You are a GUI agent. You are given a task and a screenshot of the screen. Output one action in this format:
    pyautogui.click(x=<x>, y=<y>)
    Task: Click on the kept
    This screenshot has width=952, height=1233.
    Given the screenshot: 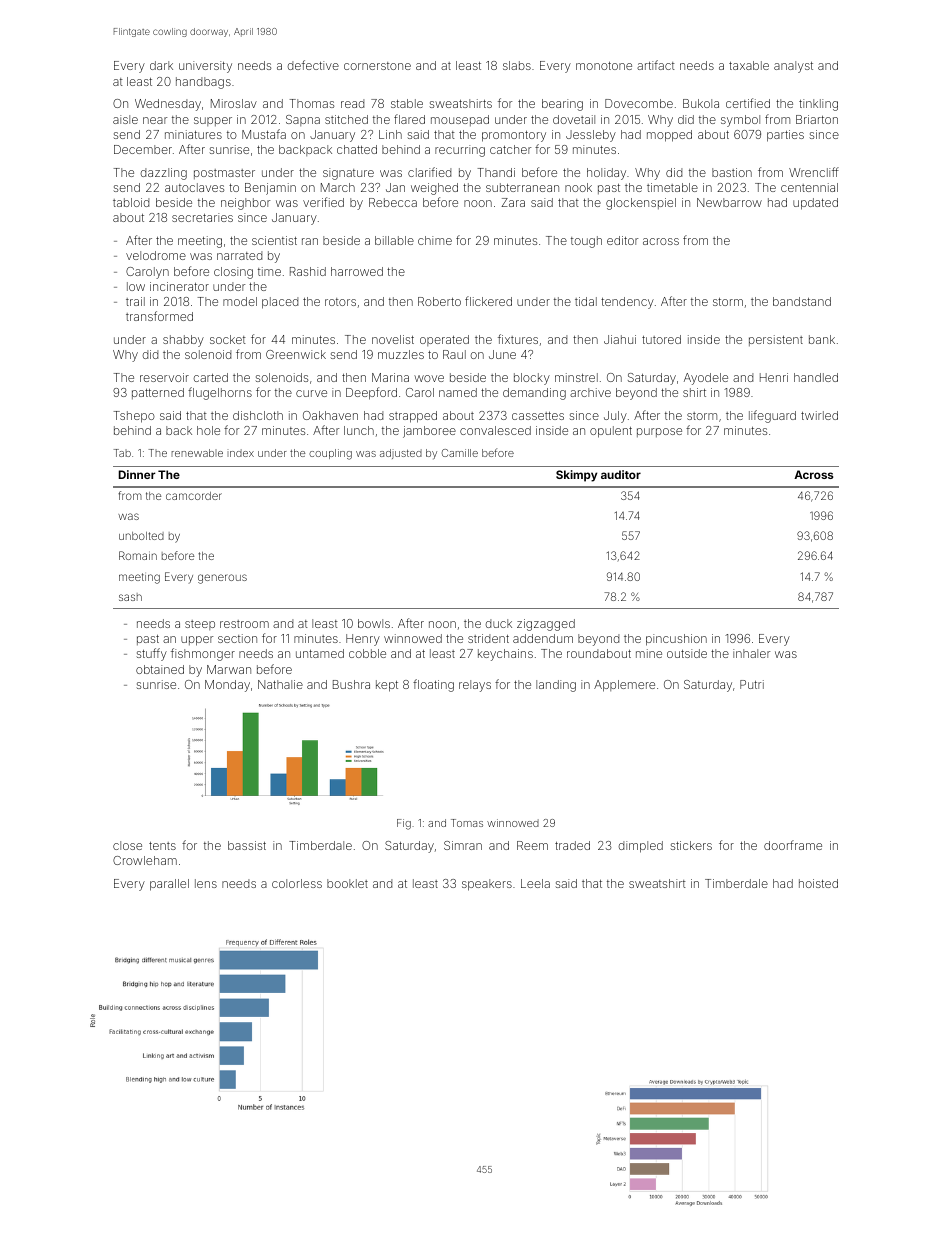 What is the action you would take?
    pyautogui.click(x=387, y=686)
